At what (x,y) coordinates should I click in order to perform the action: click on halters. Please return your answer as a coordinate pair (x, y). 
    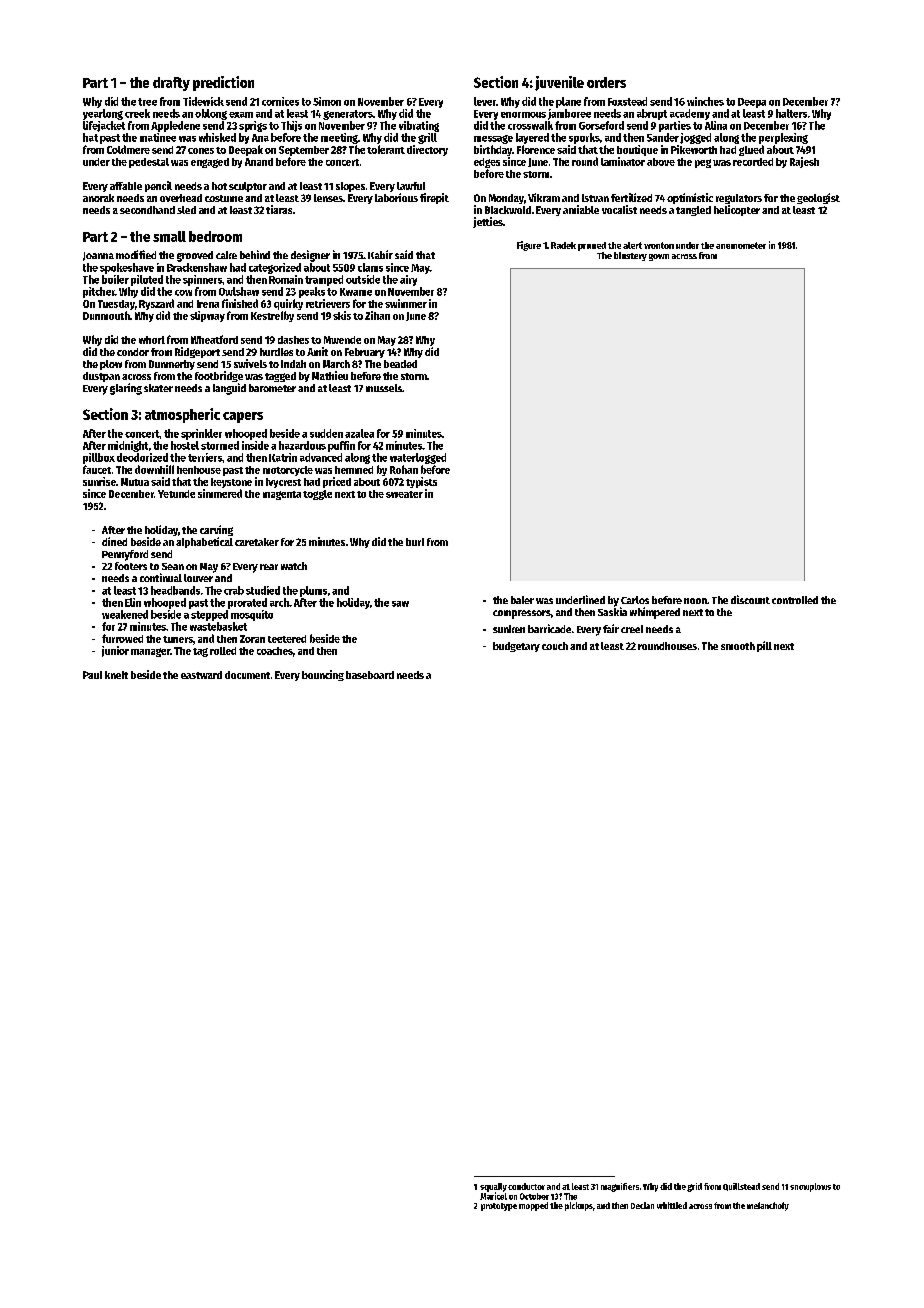
    Looking at the image, I should click on (791, 113).
